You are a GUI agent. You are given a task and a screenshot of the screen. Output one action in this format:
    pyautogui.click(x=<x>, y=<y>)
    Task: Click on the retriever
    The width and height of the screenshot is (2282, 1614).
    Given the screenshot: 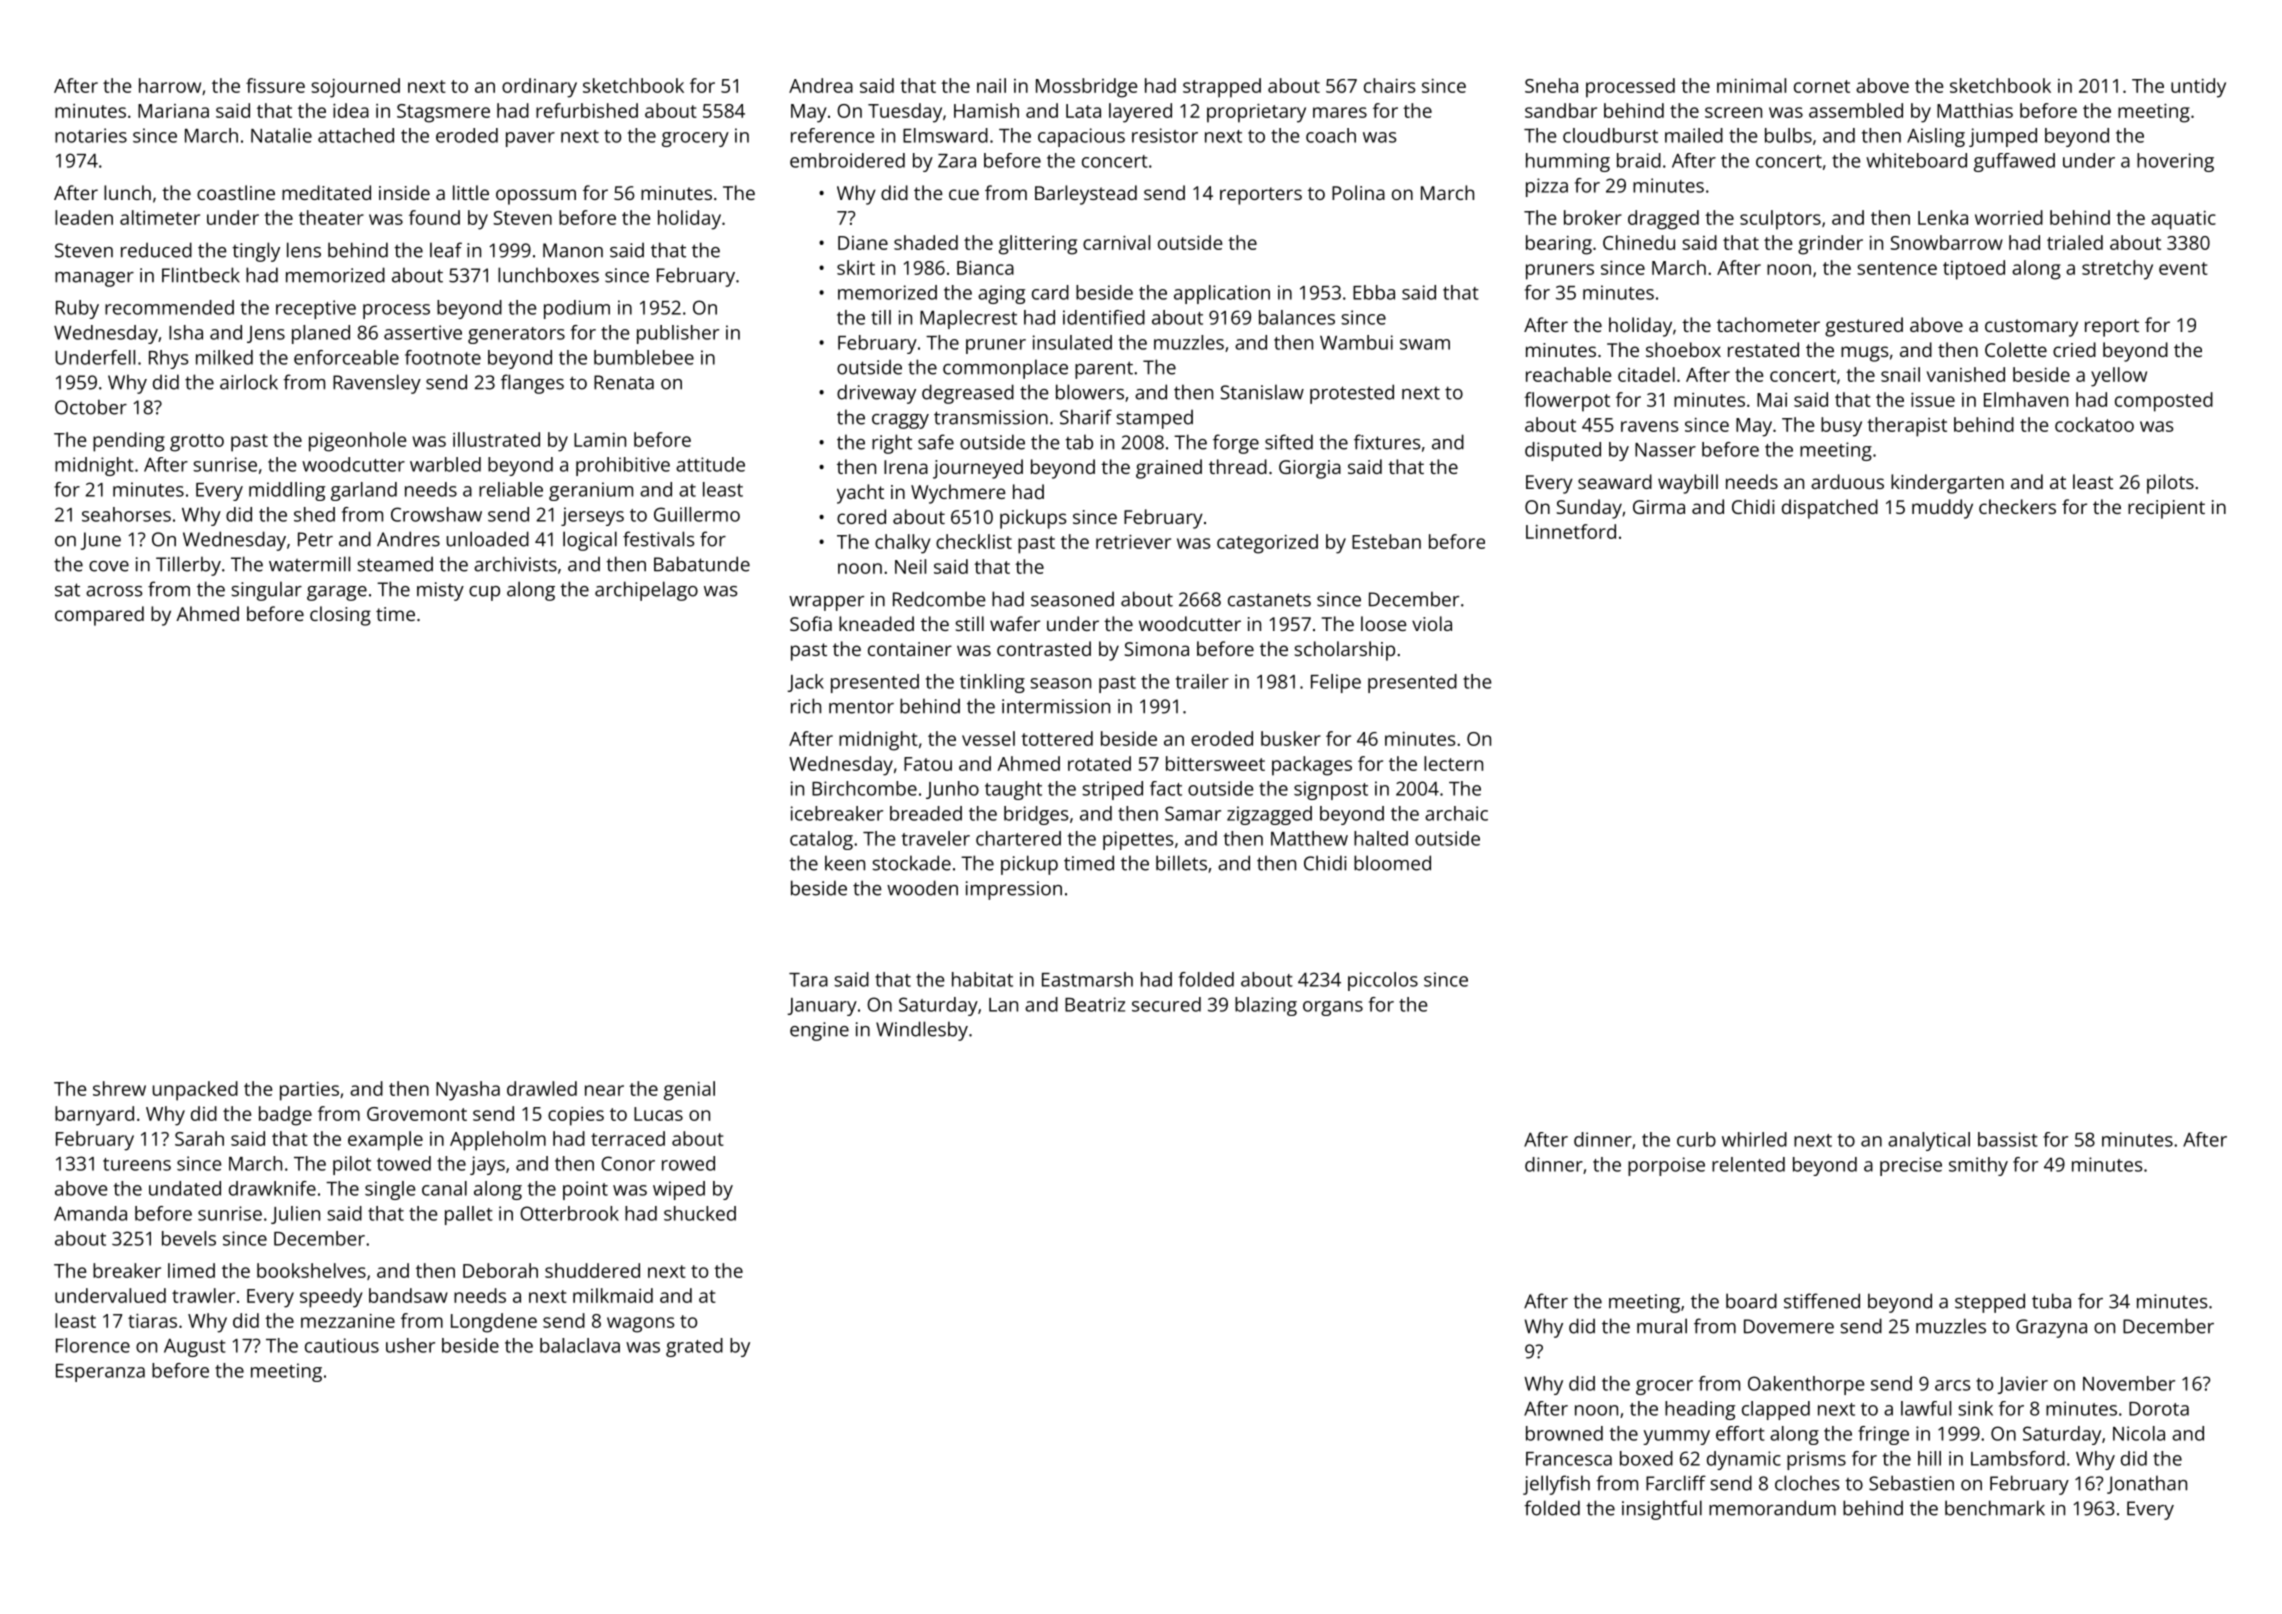 What is the action you would take?
    pyautogui.click(x=1133, y=542)
